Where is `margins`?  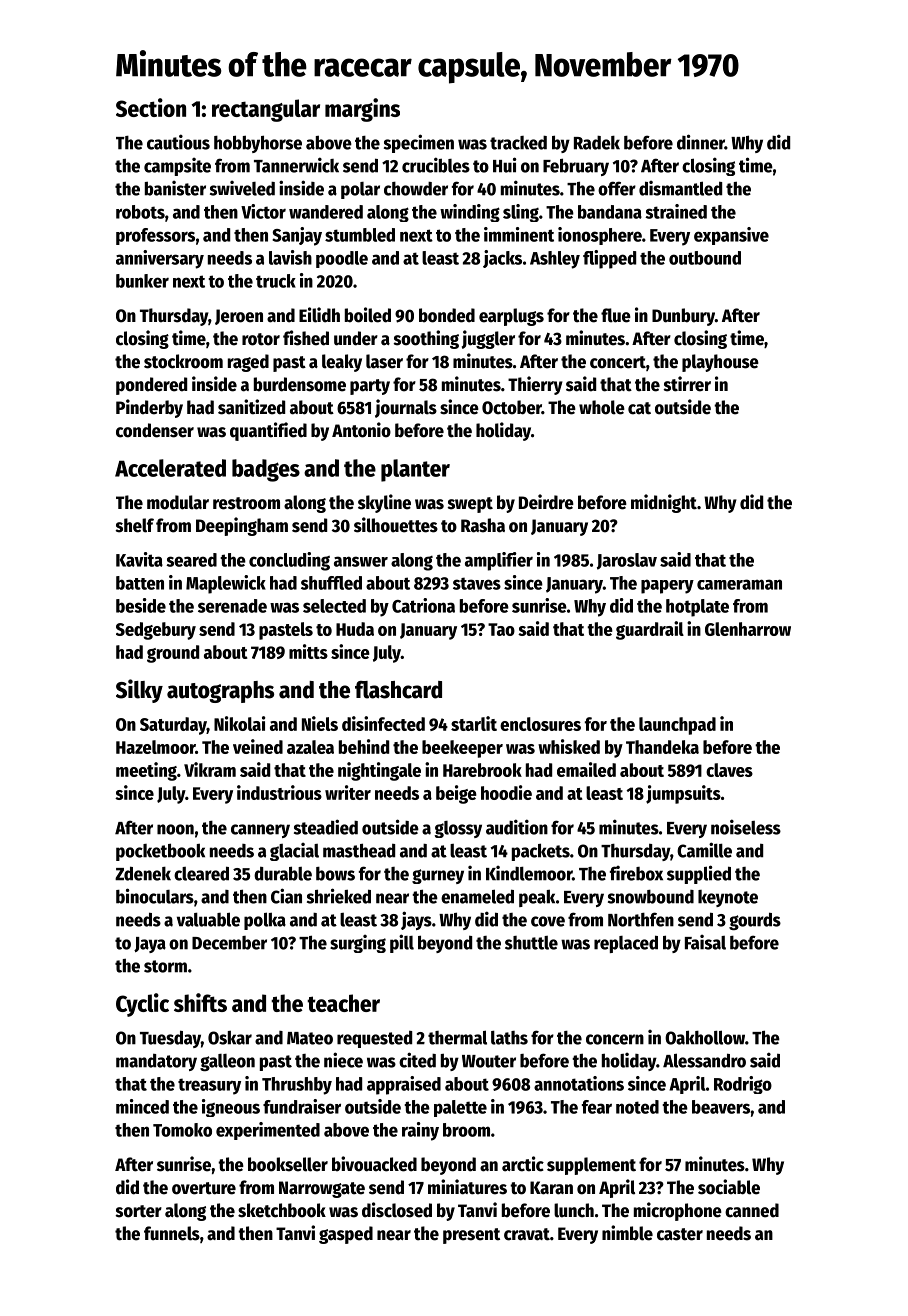
margins is located at coordinates (362, 110).
